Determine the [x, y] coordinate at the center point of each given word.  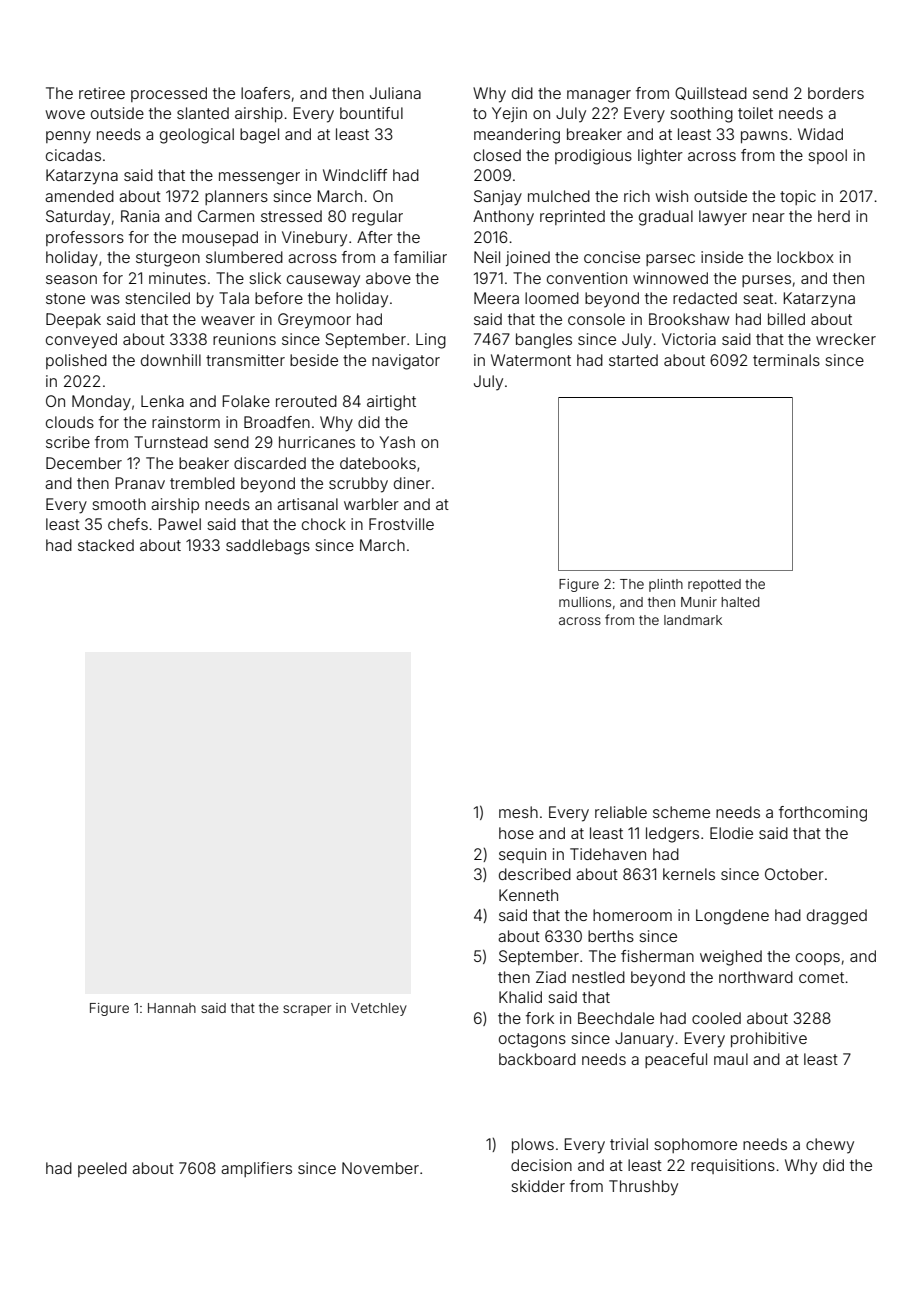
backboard [537, 1059]
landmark [693, 620]
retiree [102, 93]
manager [599, 96]
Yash [397, 442]
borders [836, 93]
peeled [102, 1169]
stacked [106, 545]
